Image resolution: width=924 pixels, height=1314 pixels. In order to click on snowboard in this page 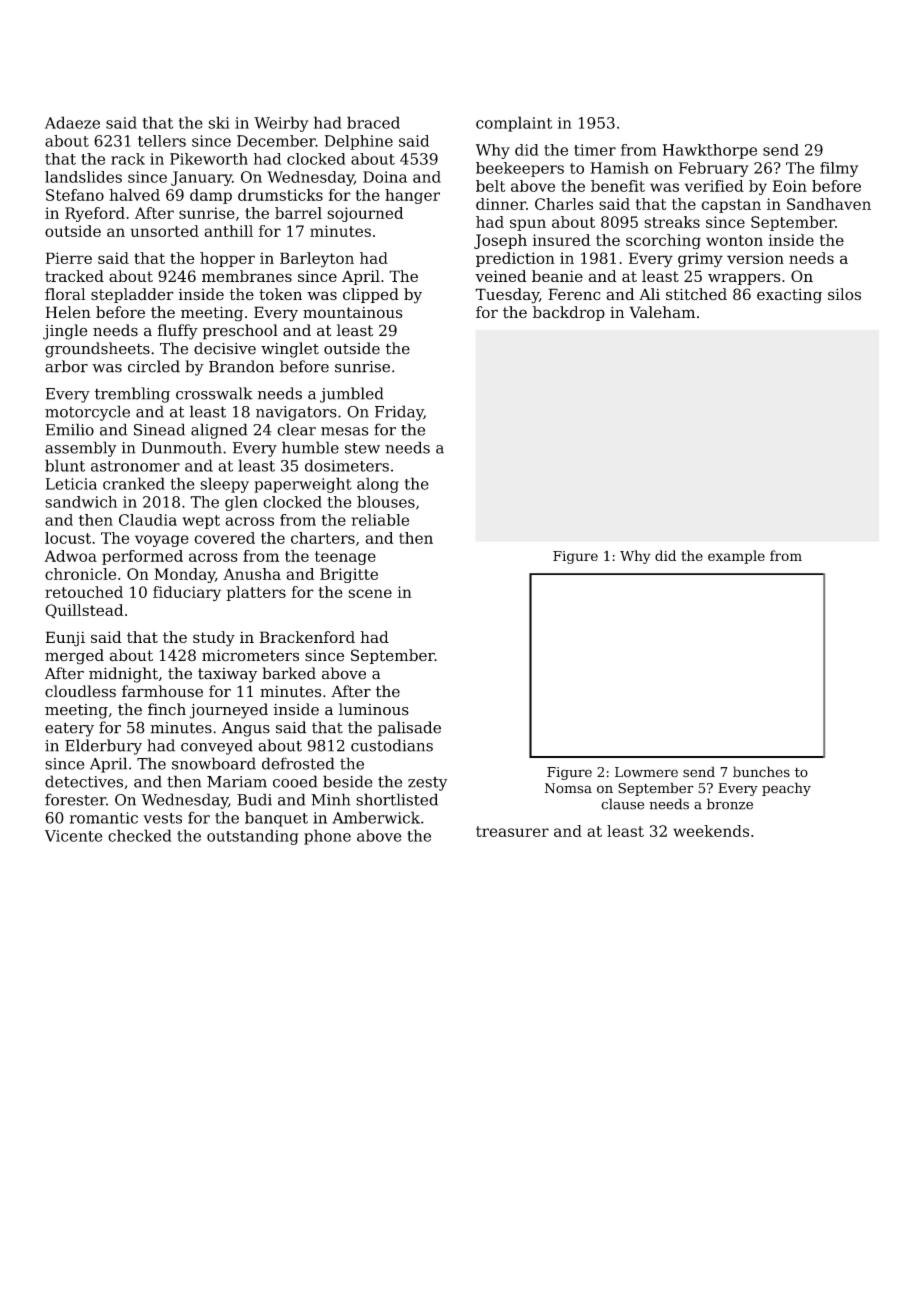, I will do `click(214, 763)`.
